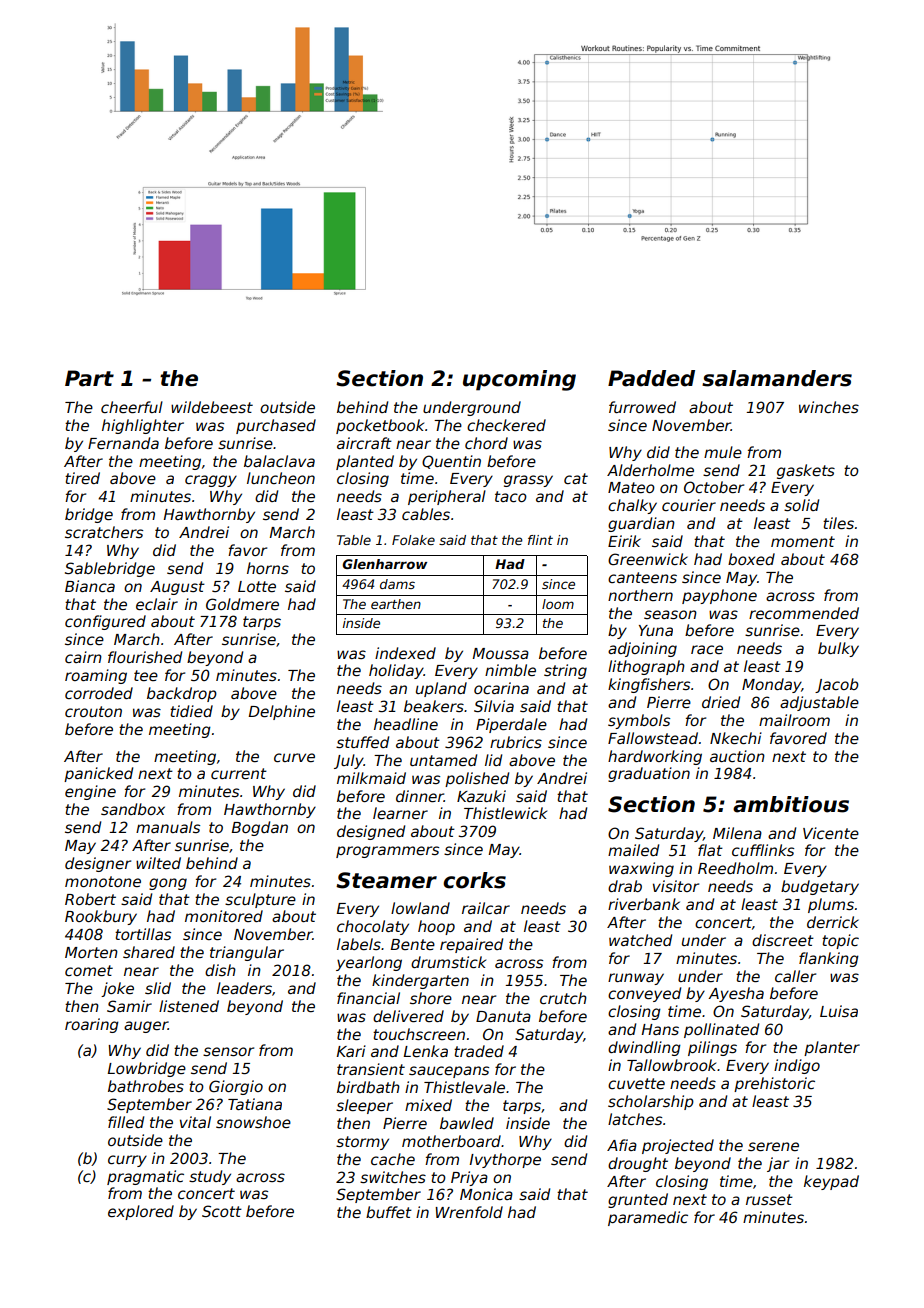 The height and width of the page is (1308, 924). Describe the element at coordinates (158, 863) in the page. I see `wilted` at that location.
